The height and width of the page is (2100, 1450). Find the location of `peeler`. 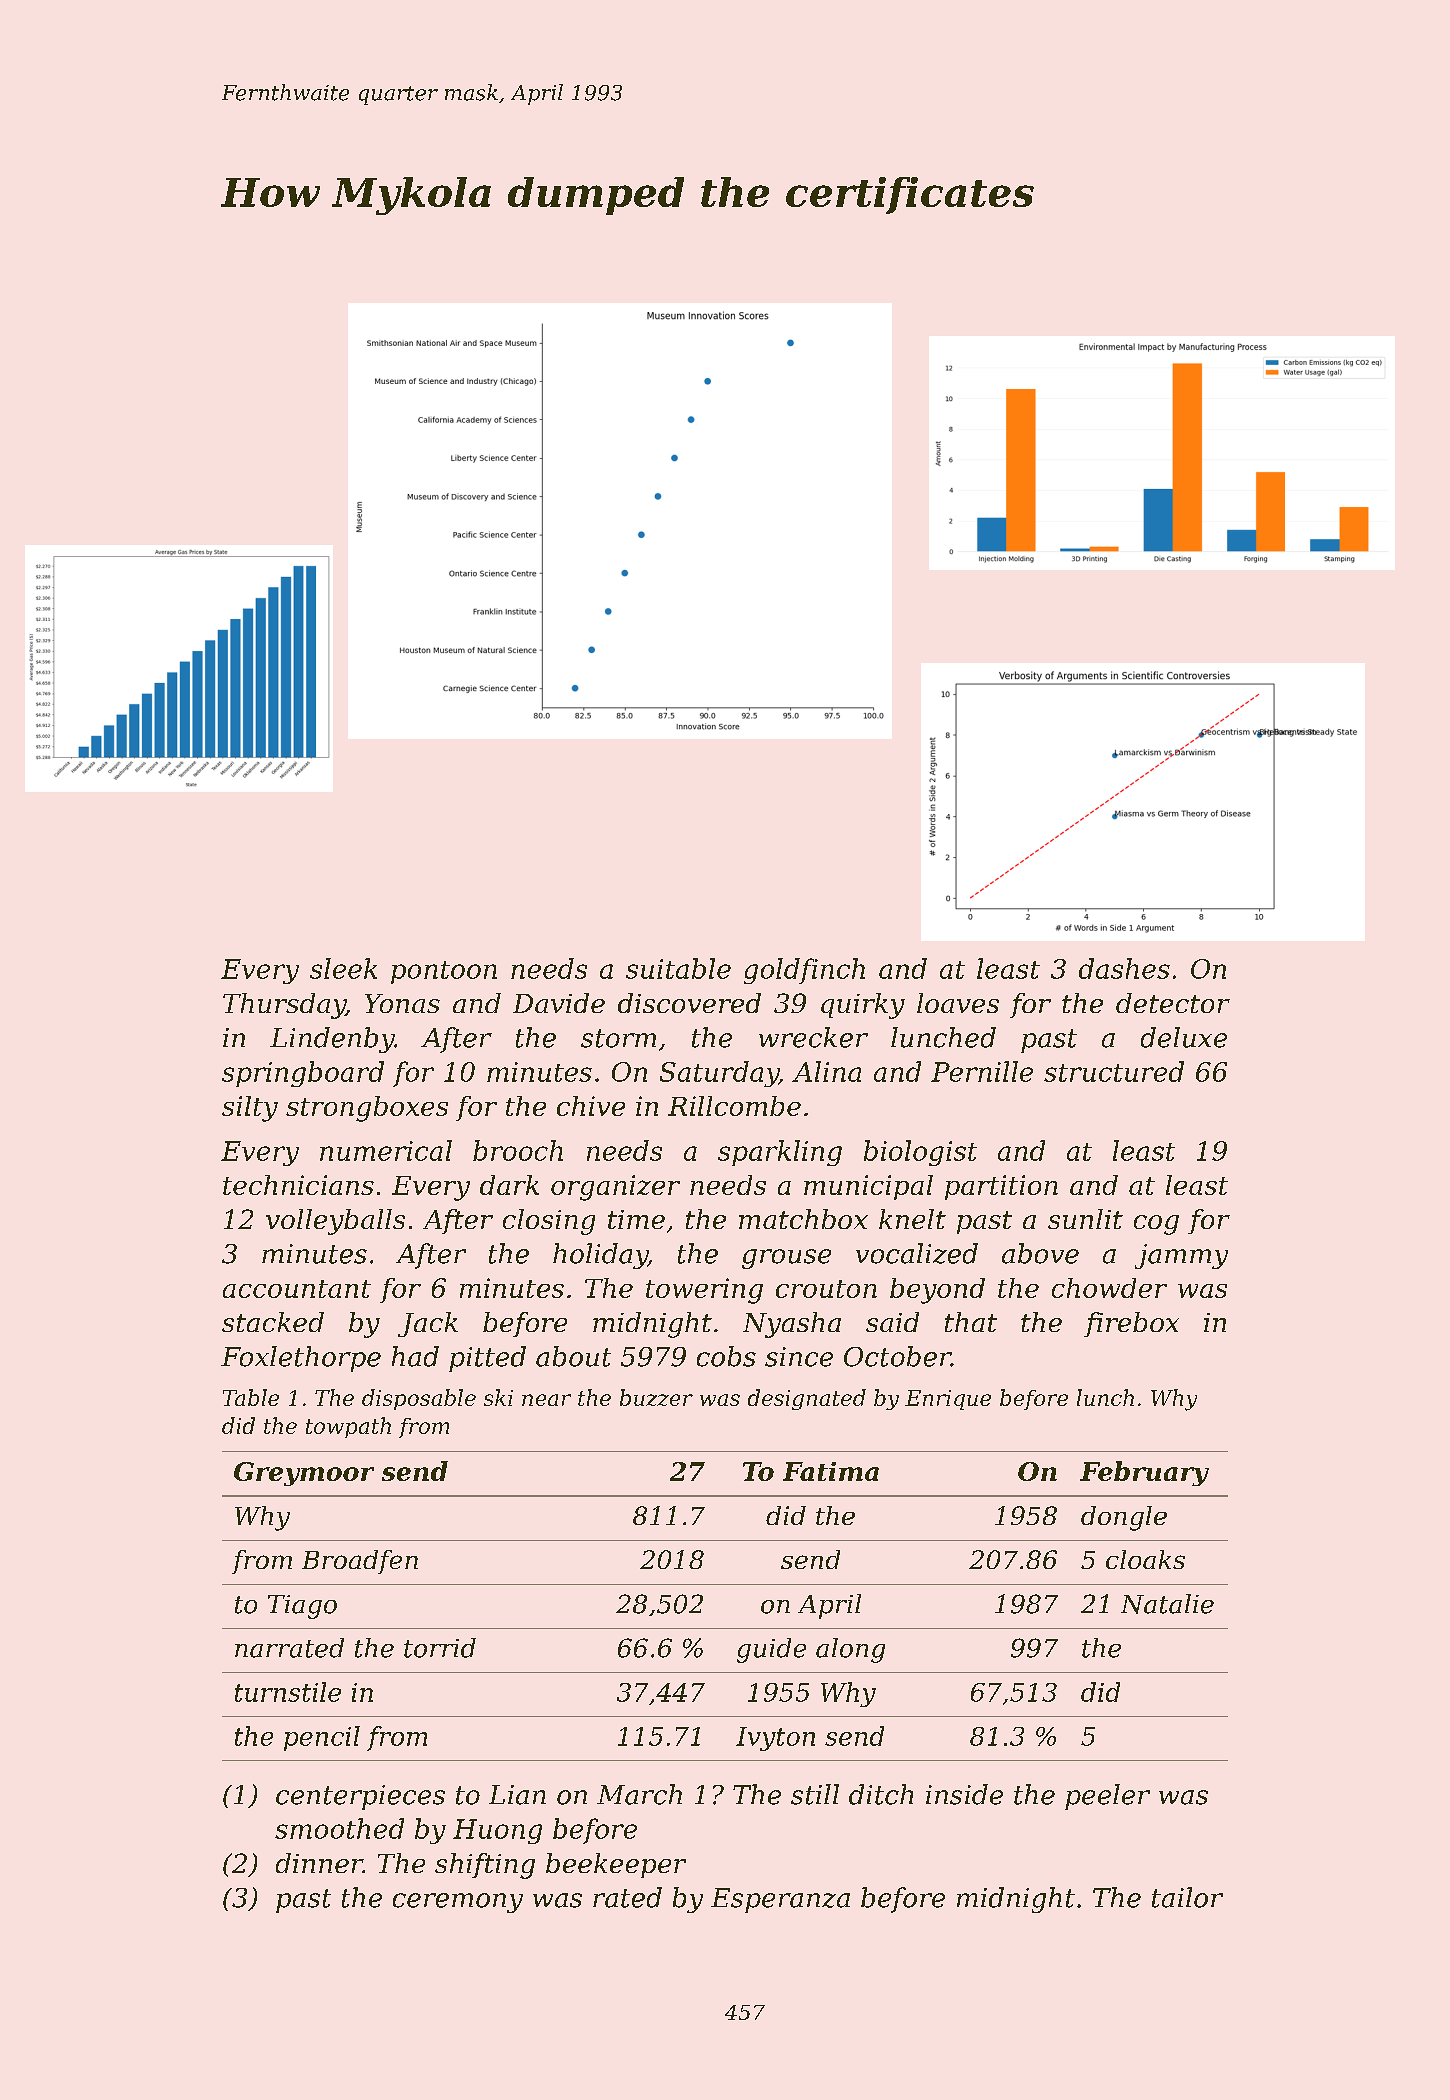

peeler is located at coordinates (1107, 1797).
